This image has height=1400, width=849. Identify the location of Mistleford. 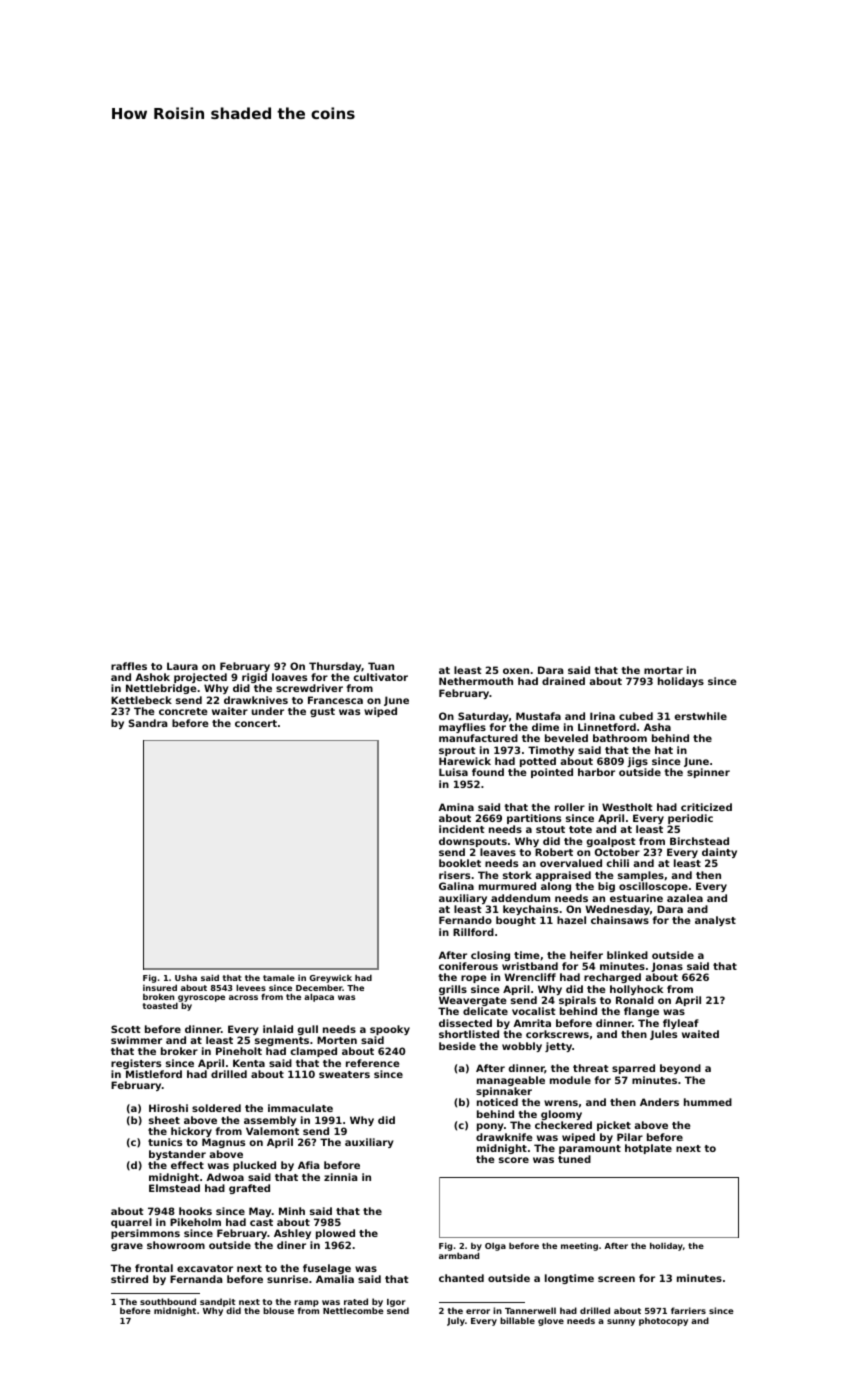
(154, 1074).
